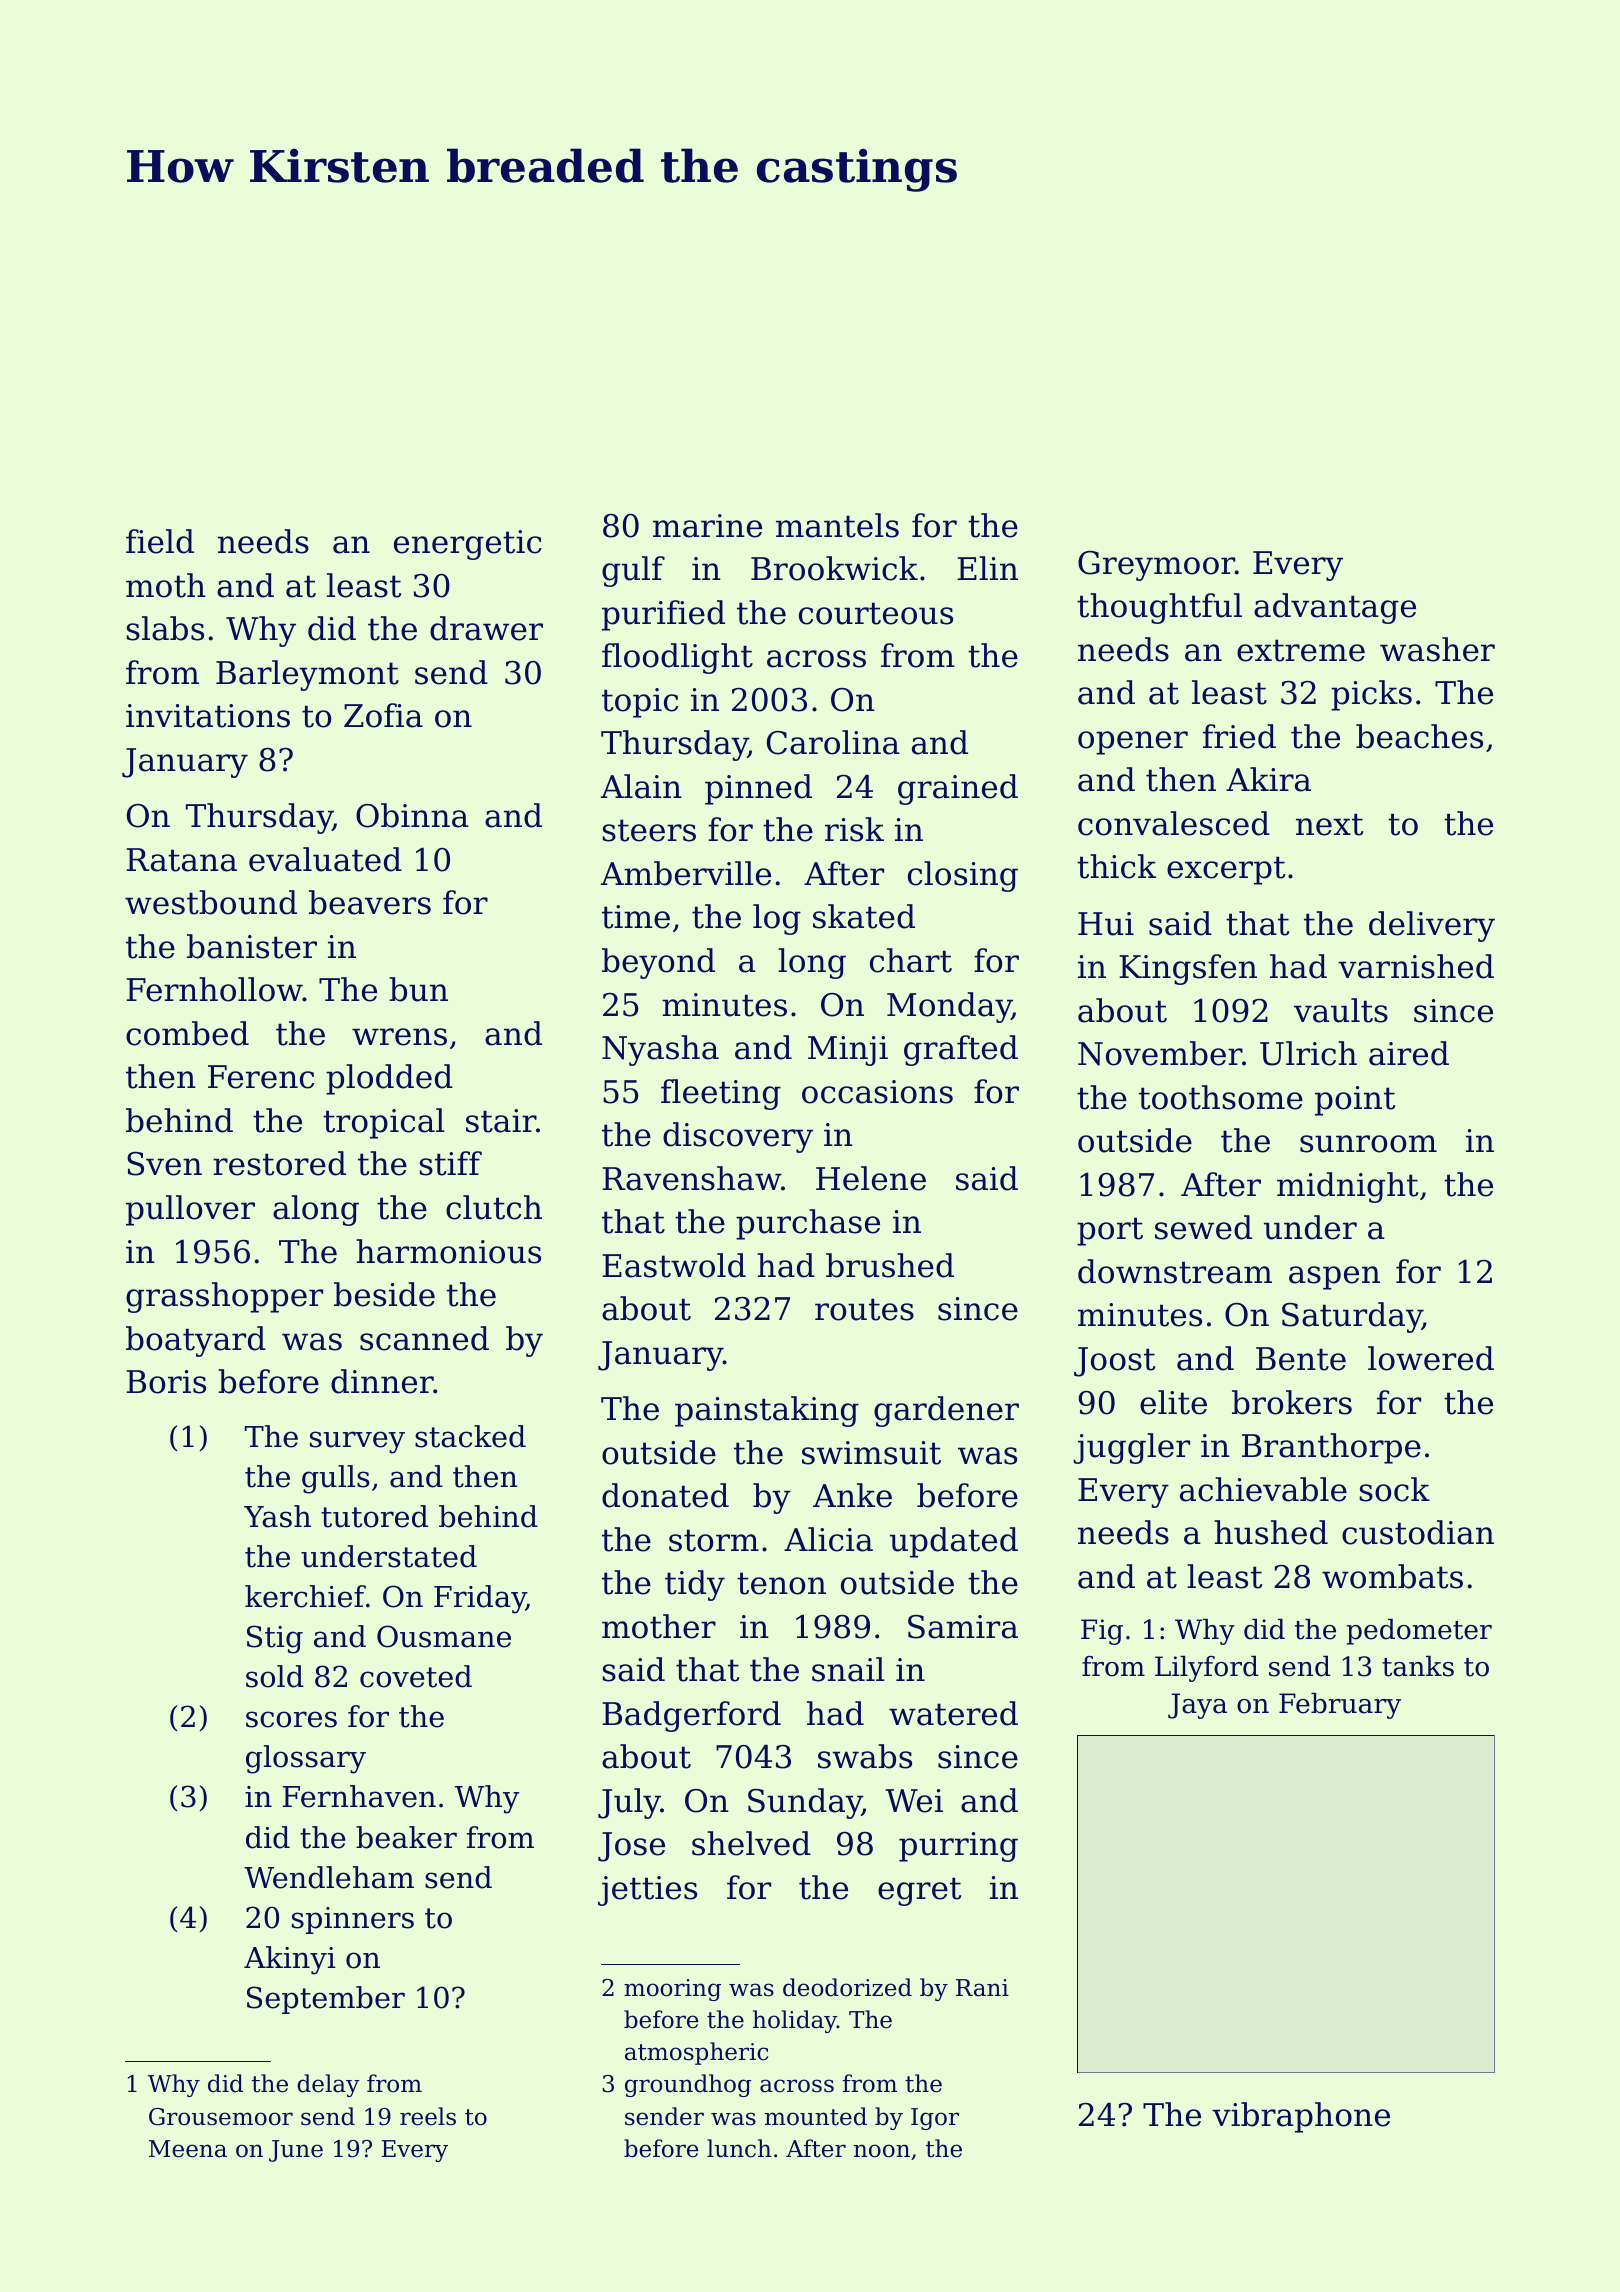 This document has height=2292, width=1620. I want to click on Samira, so click(963, 1627).
